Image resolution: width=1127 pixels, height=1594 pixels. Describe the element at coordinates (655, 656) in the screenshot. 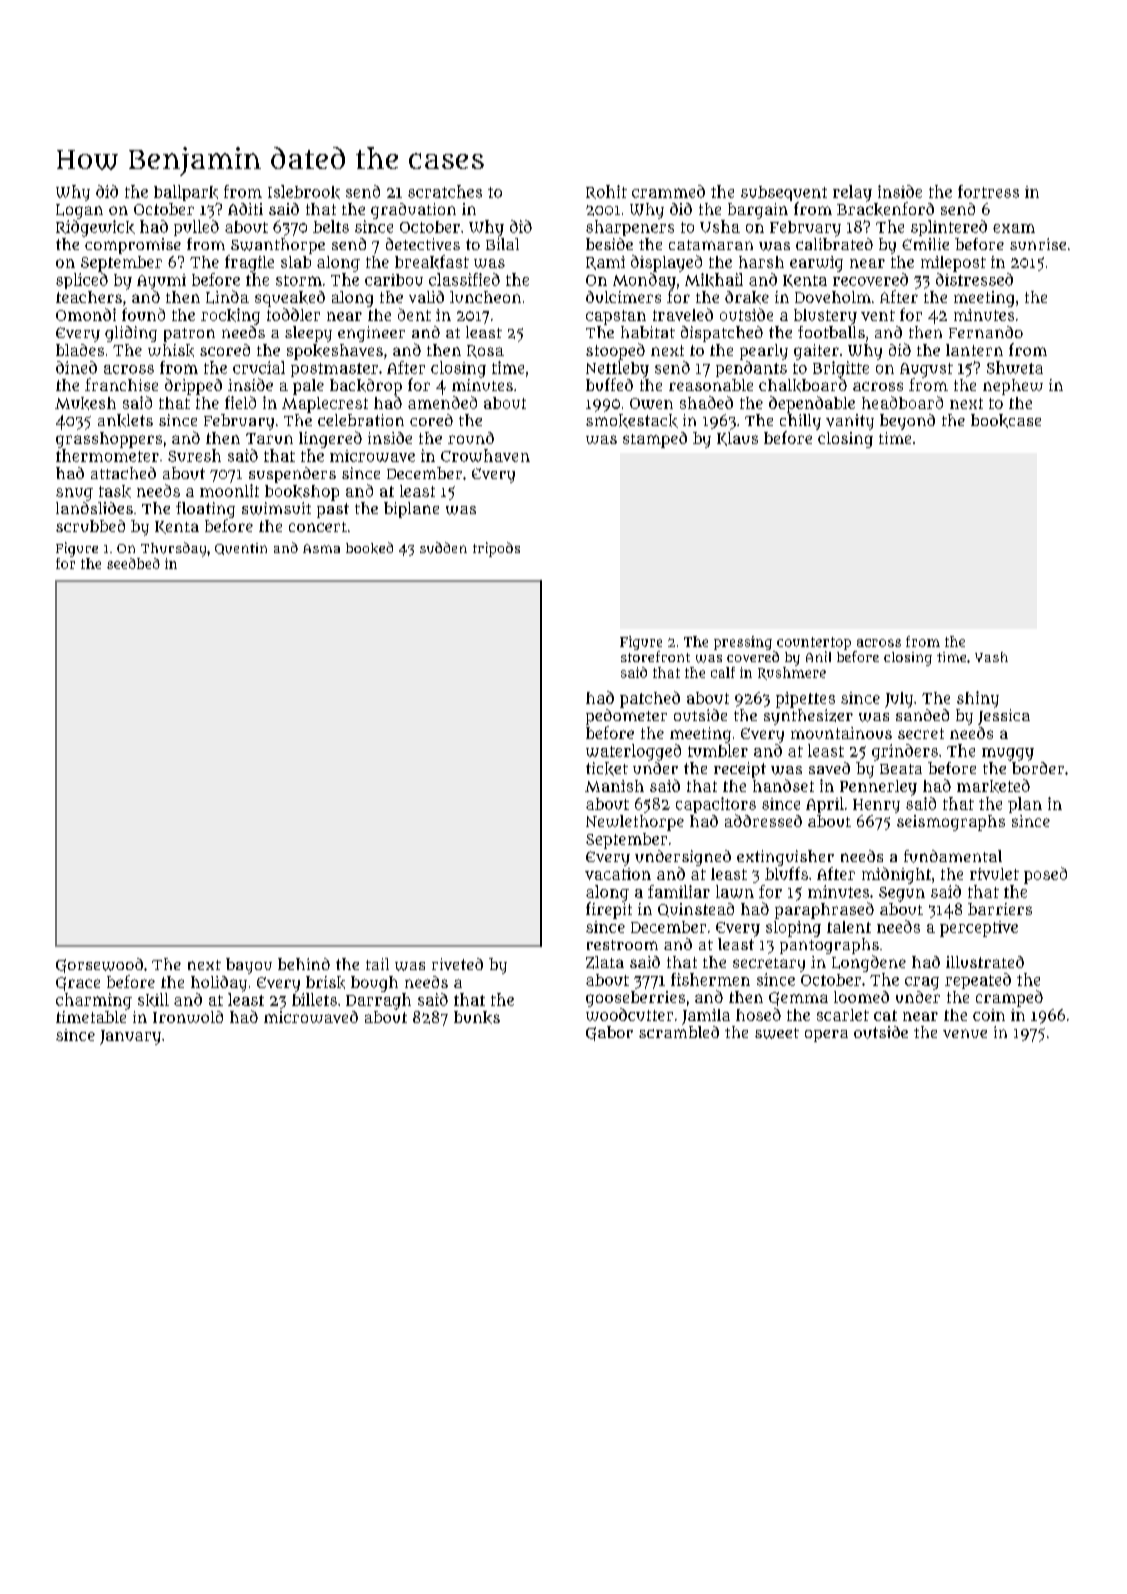

I see `storefront` at that location.
